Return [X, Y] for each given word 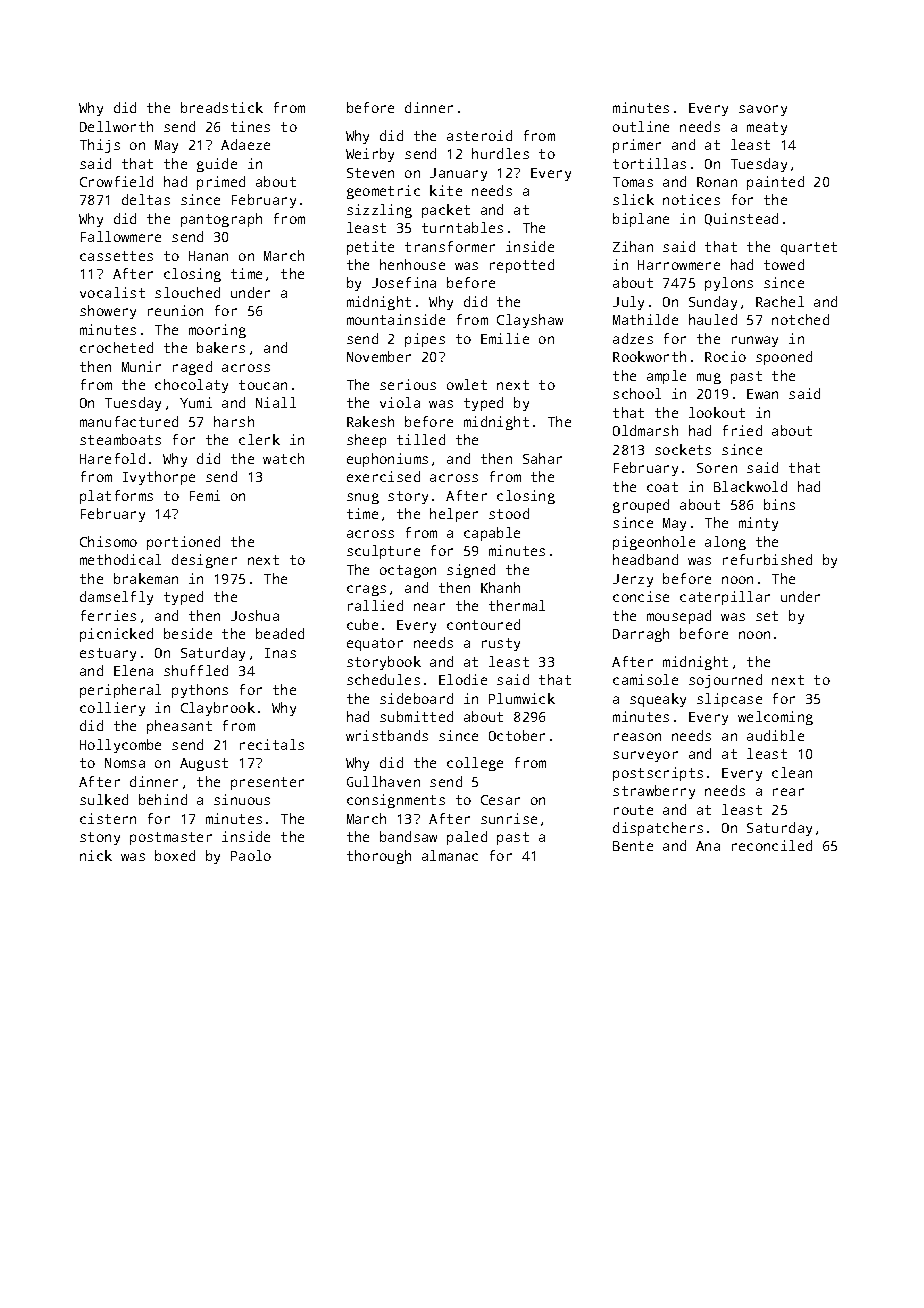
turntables [462, 227]
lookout [717, 412]
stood [509, 513]
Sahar [542, 458]
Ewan [762, 394]
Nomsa [125, 763]
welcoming [775, 718]
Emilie [505, 338]
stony [100, 838]
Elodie [463, 679]
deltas [146, 199]
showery [108, 312]
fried [742, 430]
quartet [809, 248]
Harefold [112, 458]
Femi [205, 495]
